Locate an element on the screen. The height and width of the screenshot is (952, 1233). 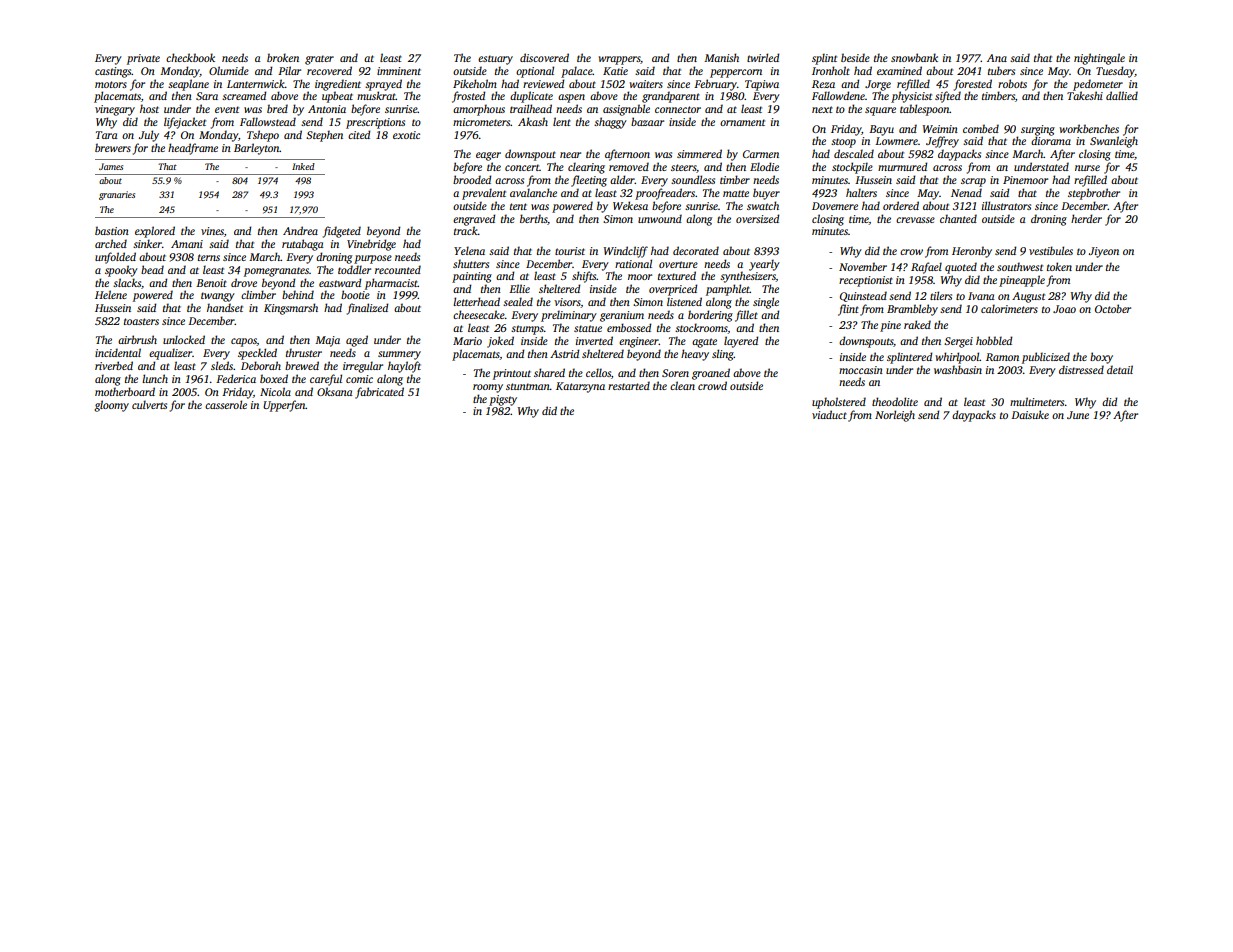
gloomy is located at coordinates (111, 406).
